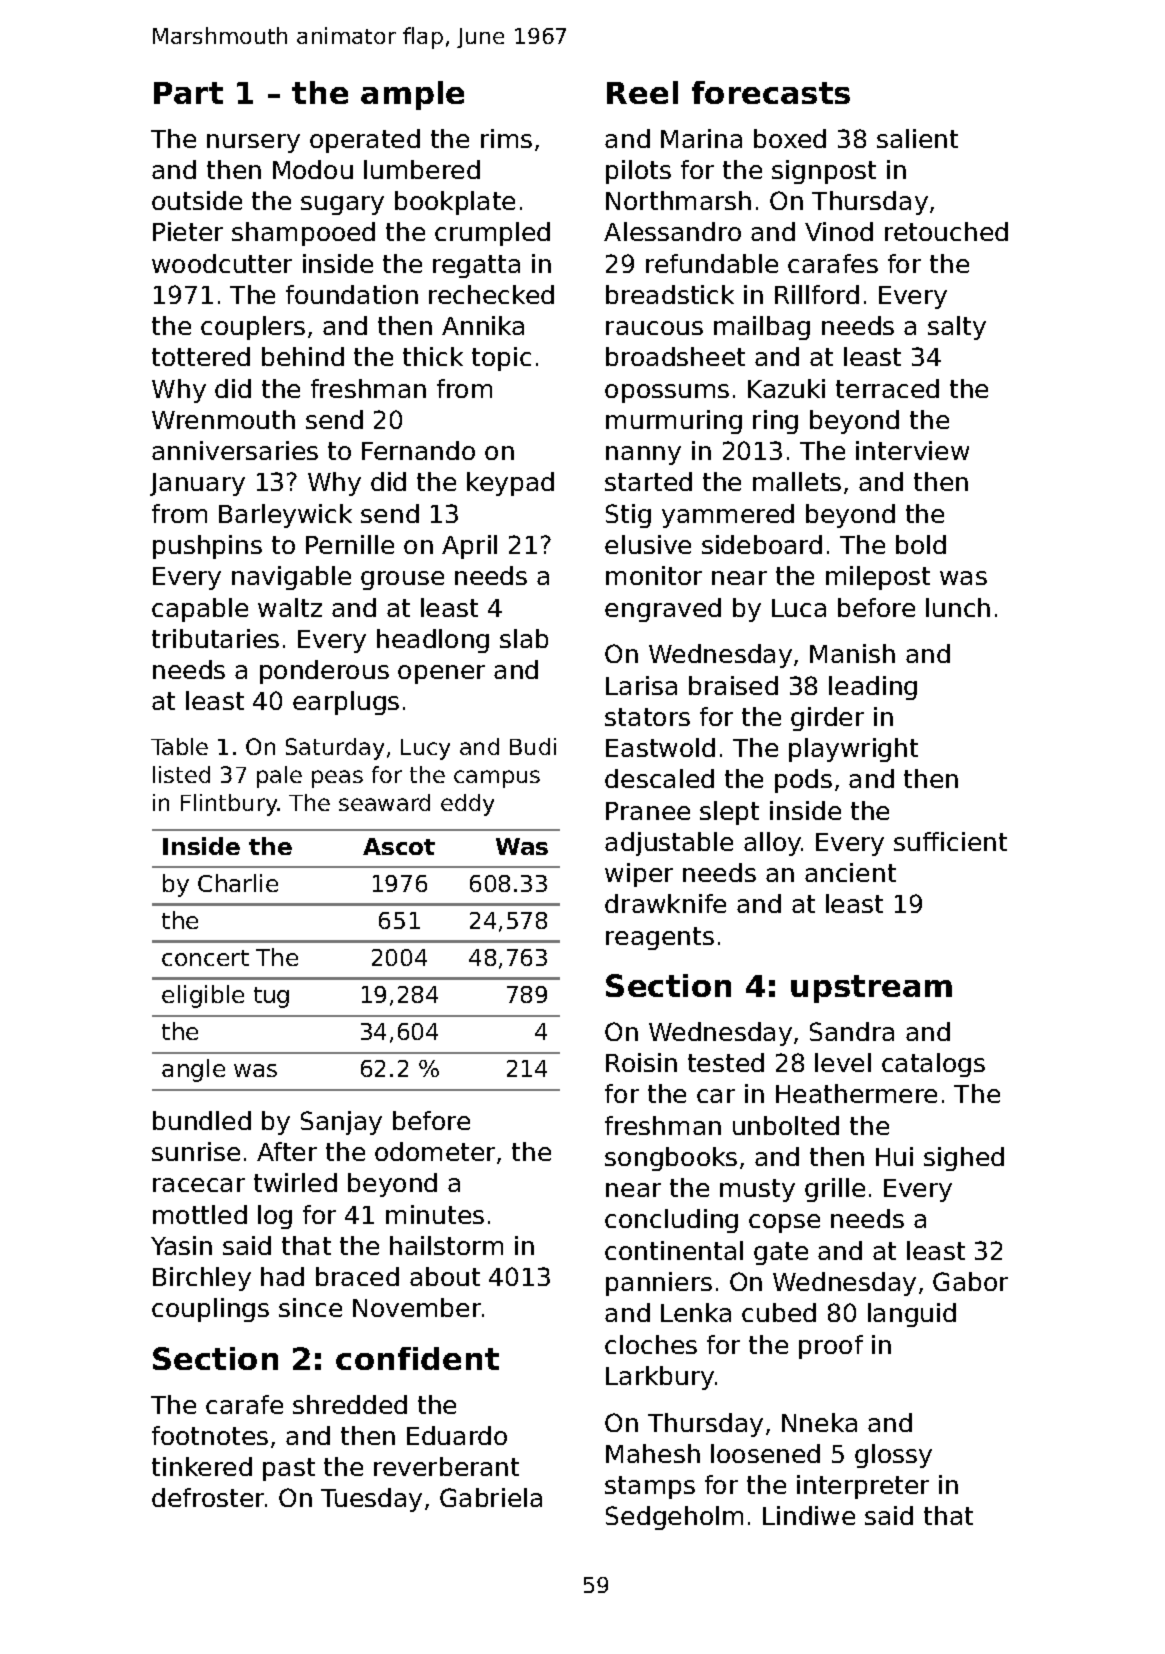 This screenshot has width=1165, height=1654. What do you see at coordinates (912, 1315) in the screenshot?
I see `languid` at bounding box center [912, 1315].
